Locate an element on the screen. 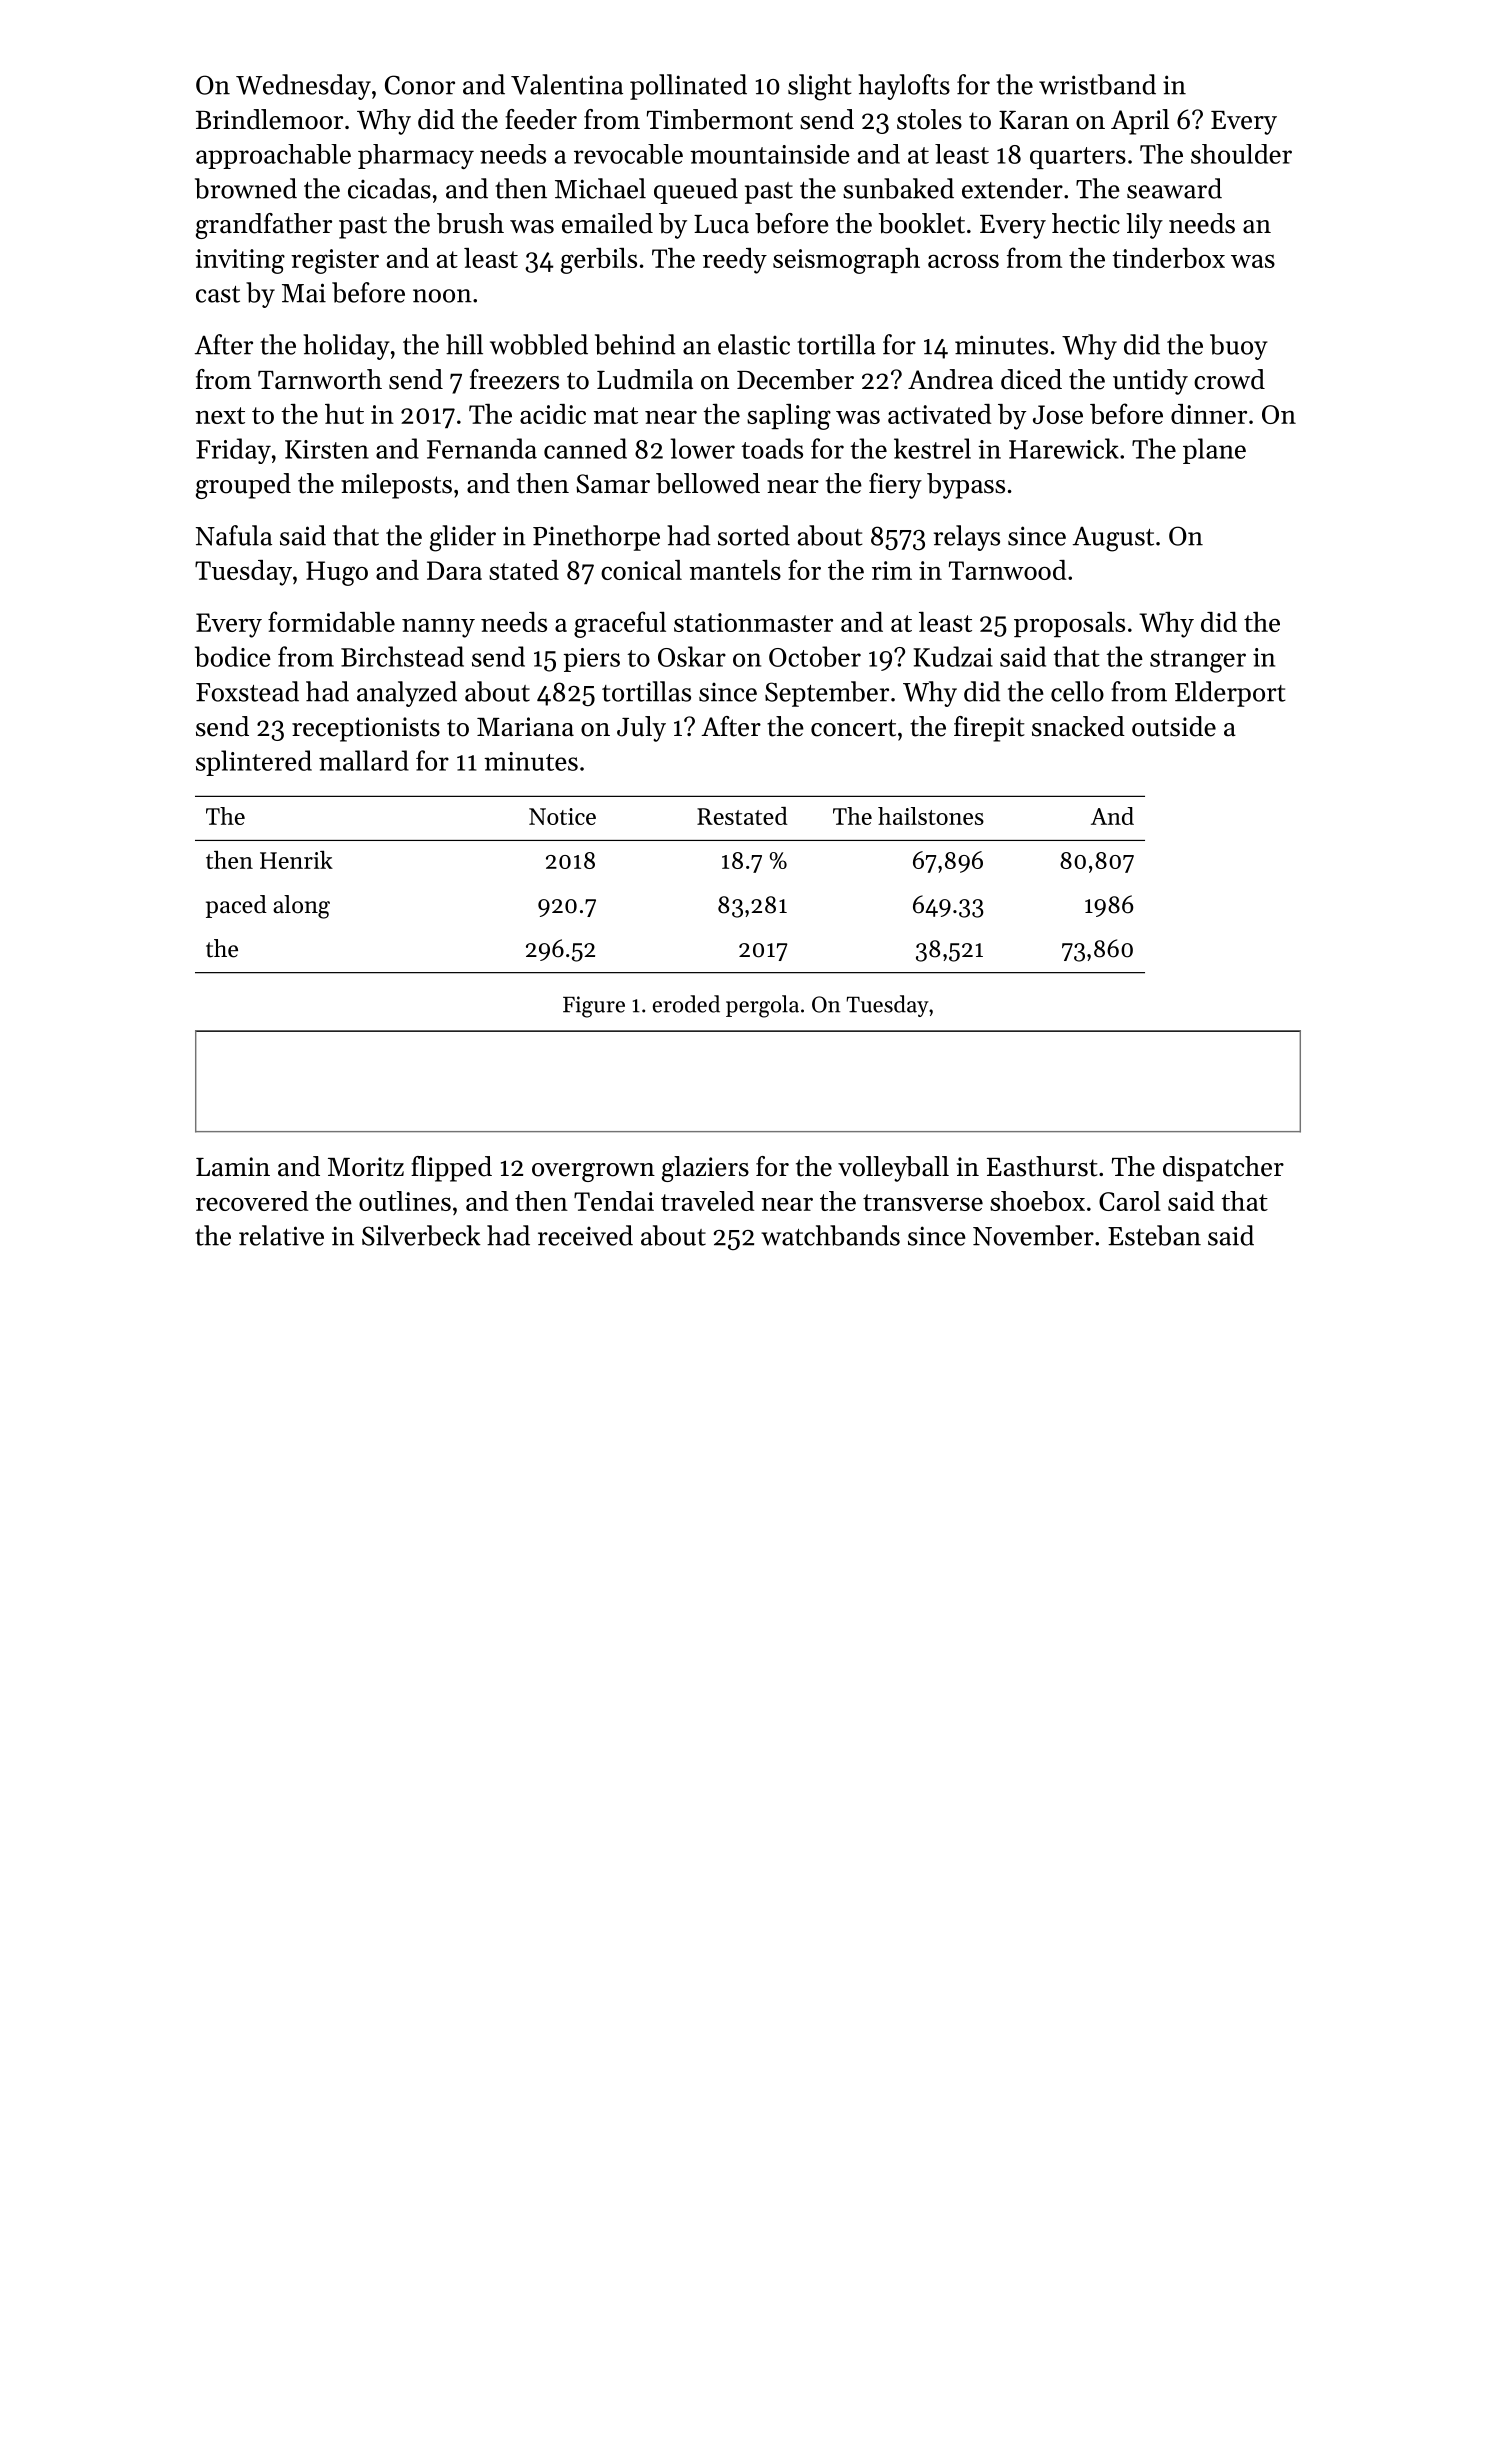 This screenshot has height=2464, width=1496. Friday is located at coordinates (233, 451).
